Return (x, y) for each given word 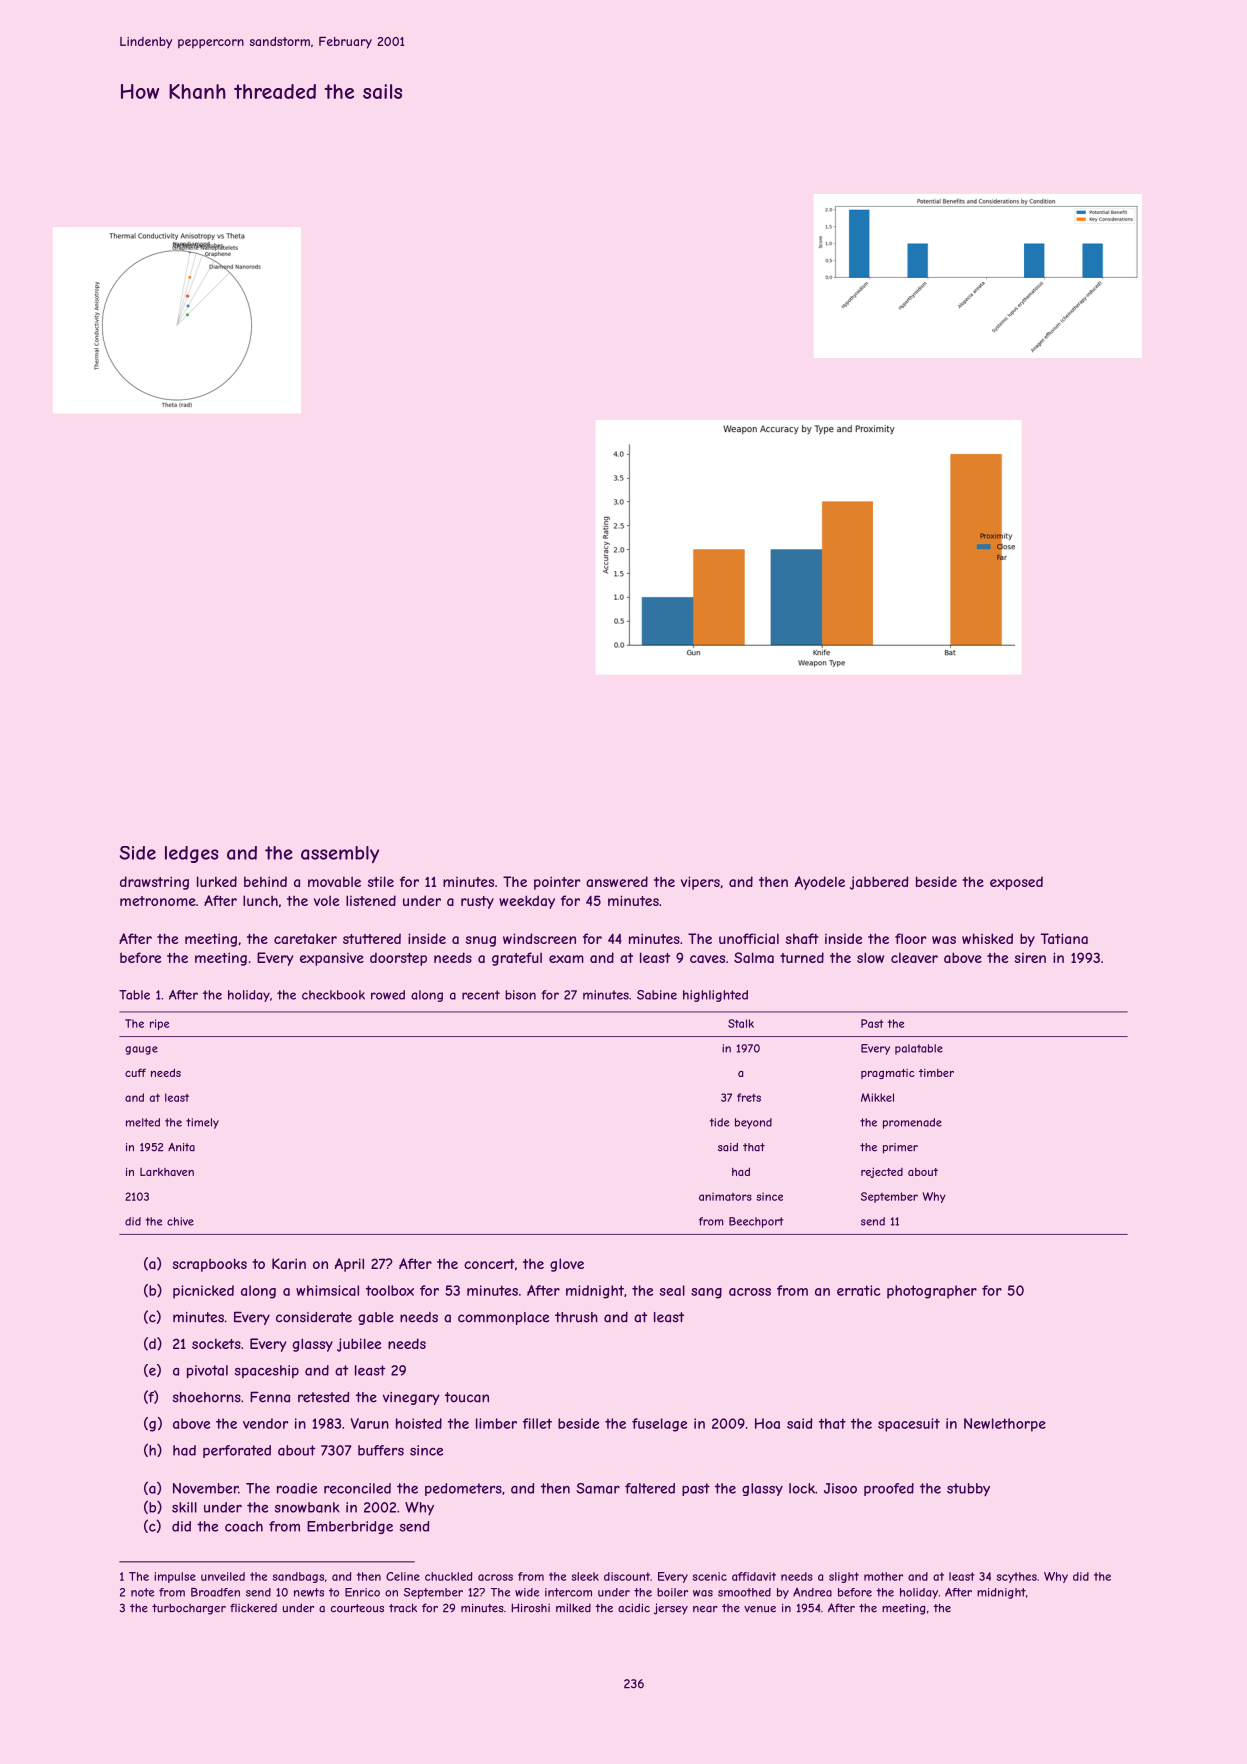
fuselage (659, 1425)
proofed (889, 1489)
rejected (882, 1172)
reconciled (357, 1488)
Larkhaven (167, 1172)
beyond (753, 1123)
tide (719, 1122)
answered (617, 881)
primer (900, 1148)
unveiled (223, 1576)
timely (202, 1123)
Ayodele (820, 883)
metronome (158, 901)
